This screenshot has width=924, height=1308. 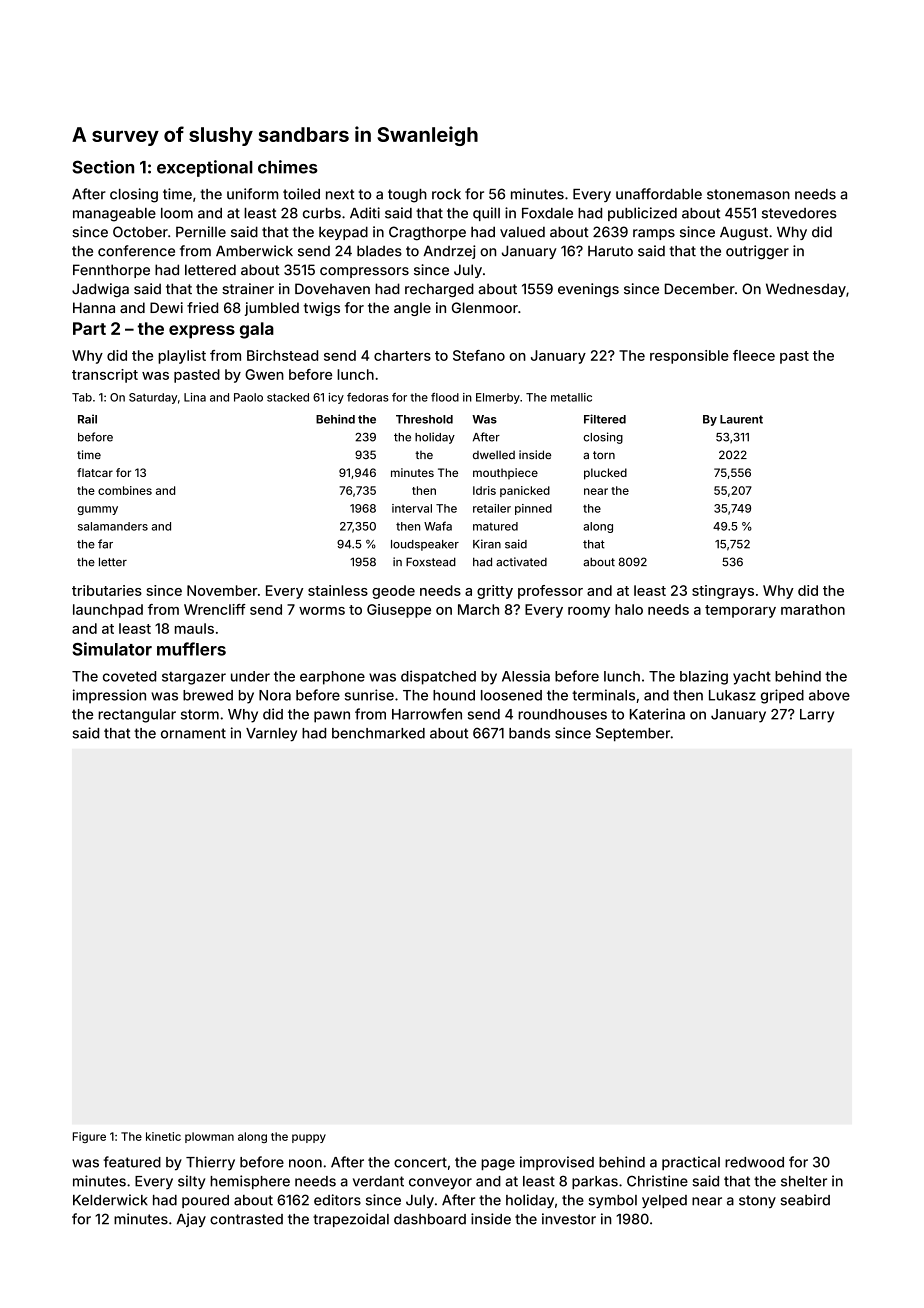 I want to click on pinned, so click(x=533, y=509).
